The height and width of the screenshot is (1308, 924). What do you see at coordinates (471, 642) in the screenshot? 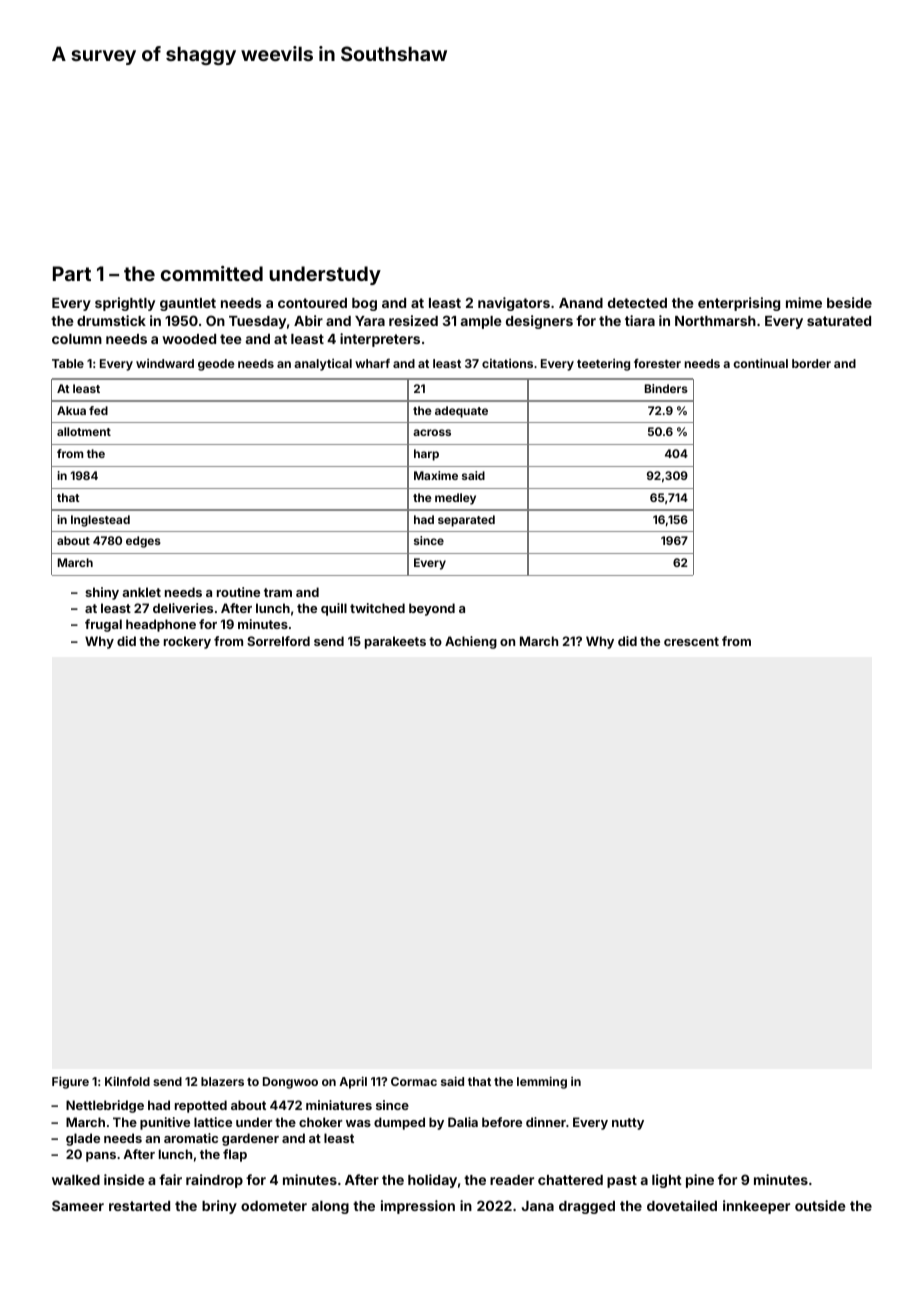
I see `Achieng` at bounding box center [471, 642].
